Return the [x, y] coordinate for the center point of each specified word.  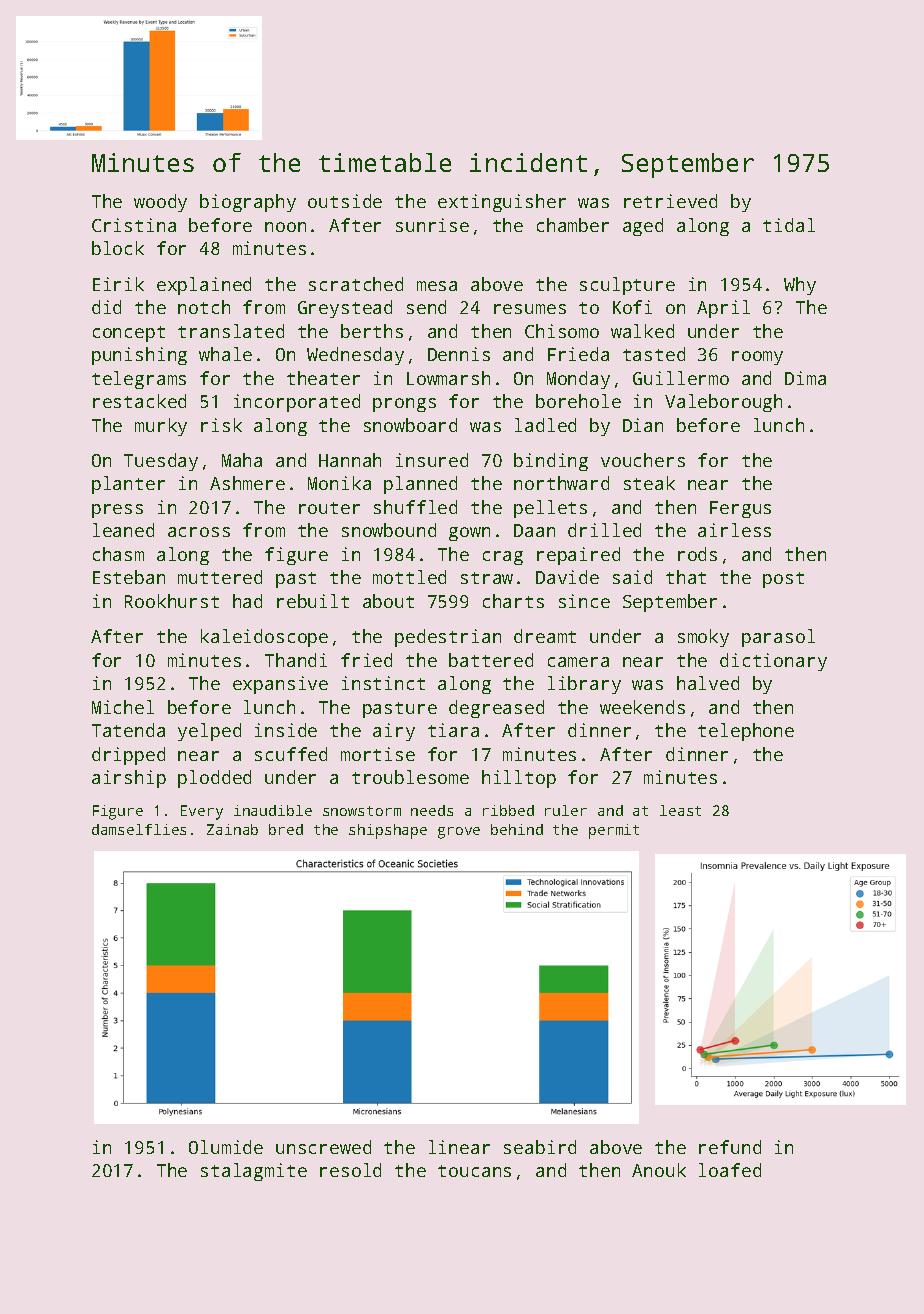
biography [248, 203]
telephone [746, 732]
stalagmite [254, 1172]
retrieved [670, 201]
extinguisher [502, 203]
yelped [209, 732]
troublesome [410, 777]
